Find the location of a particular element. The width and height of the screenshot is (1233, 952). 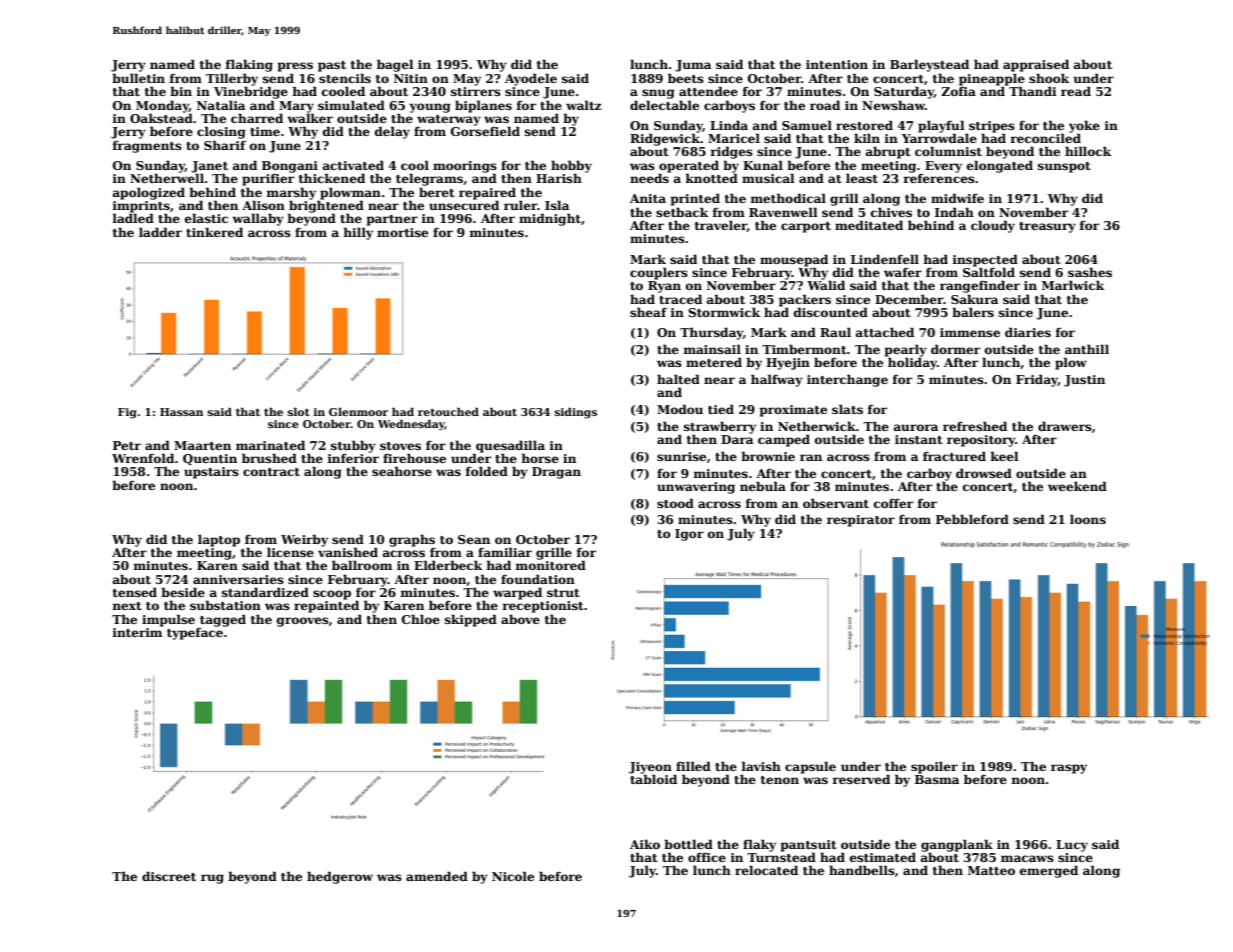

vanished is located at coordinates (348, 552).
